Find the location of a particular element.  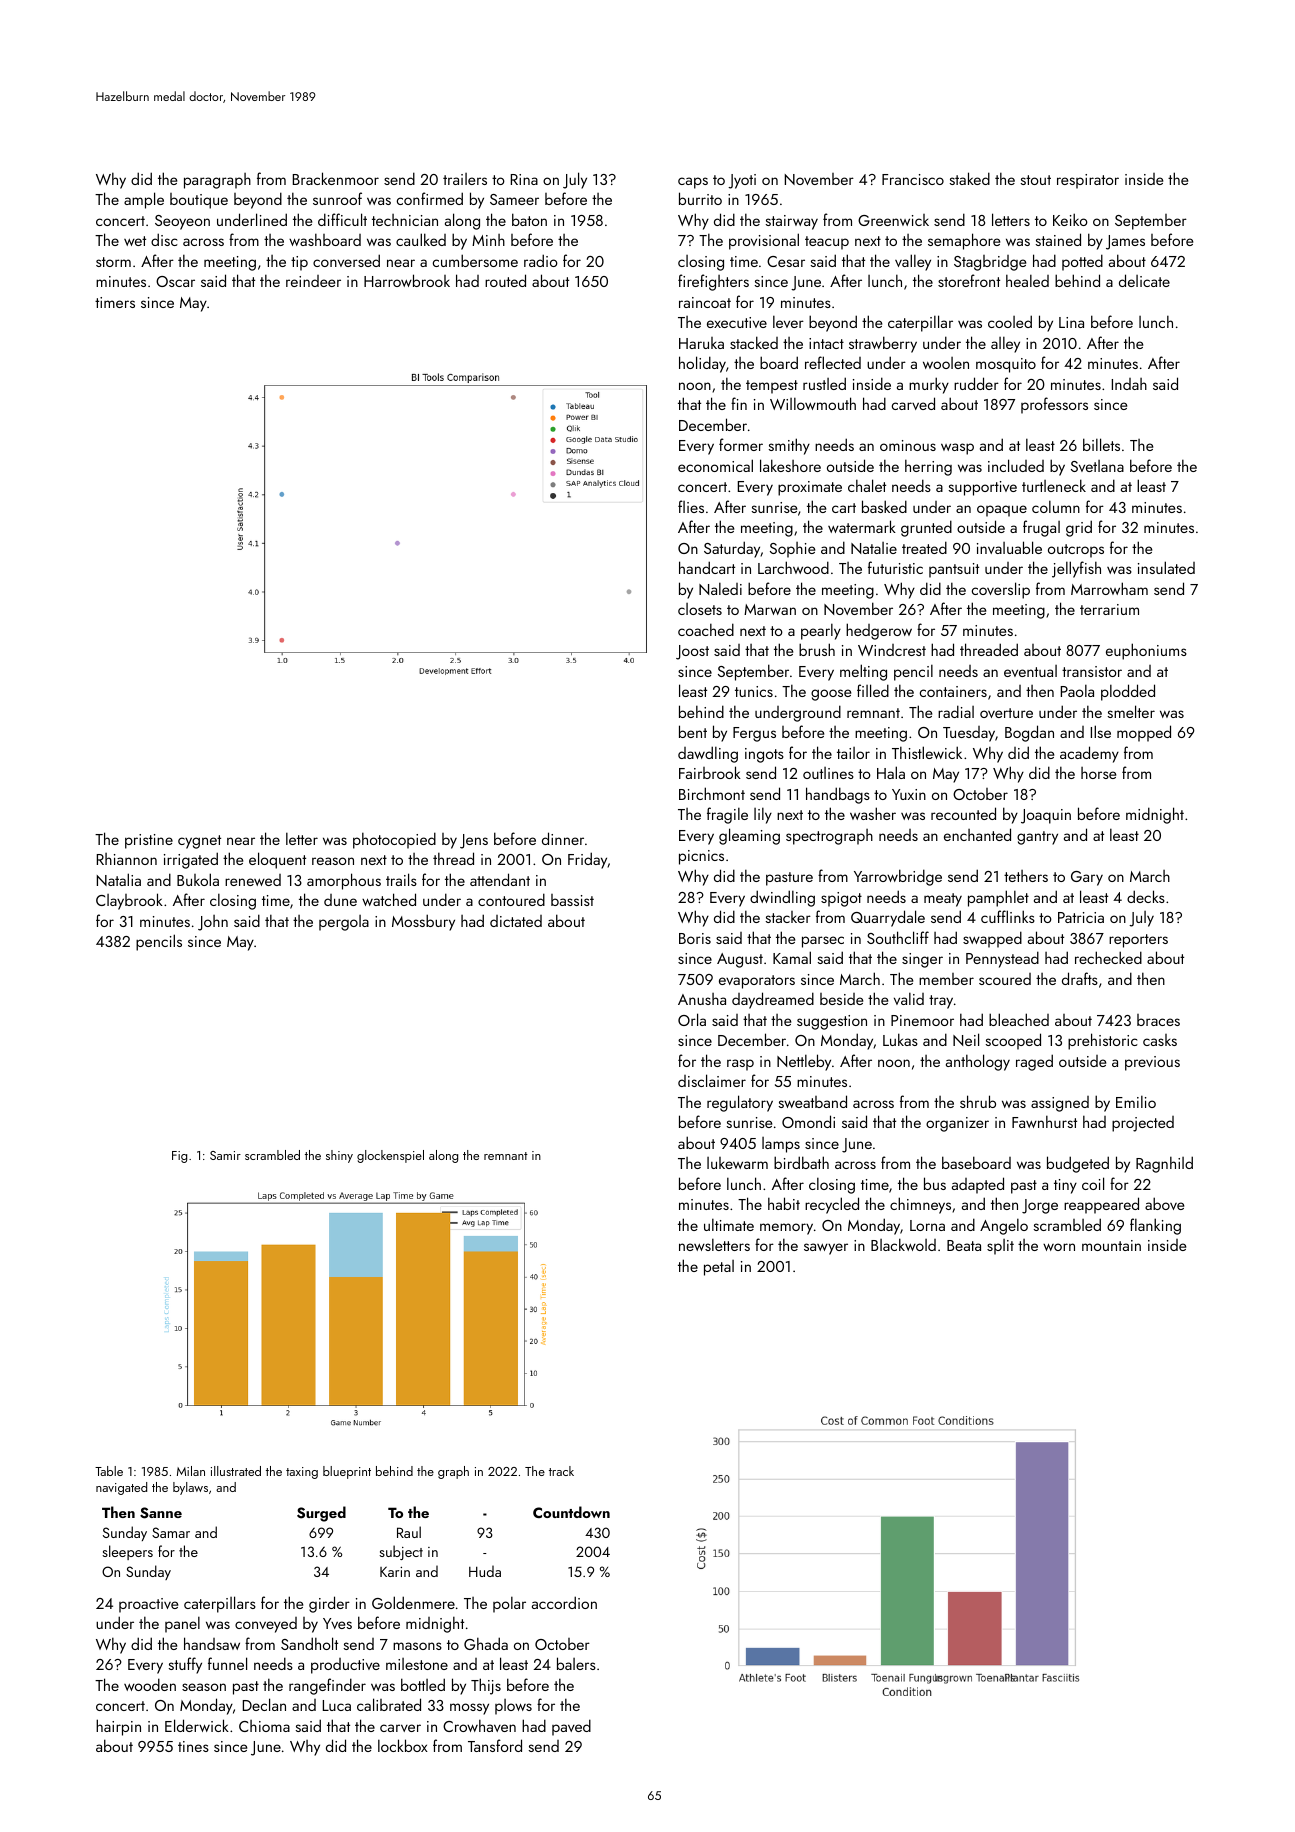

paved is located at coordinates (571, 1727).
